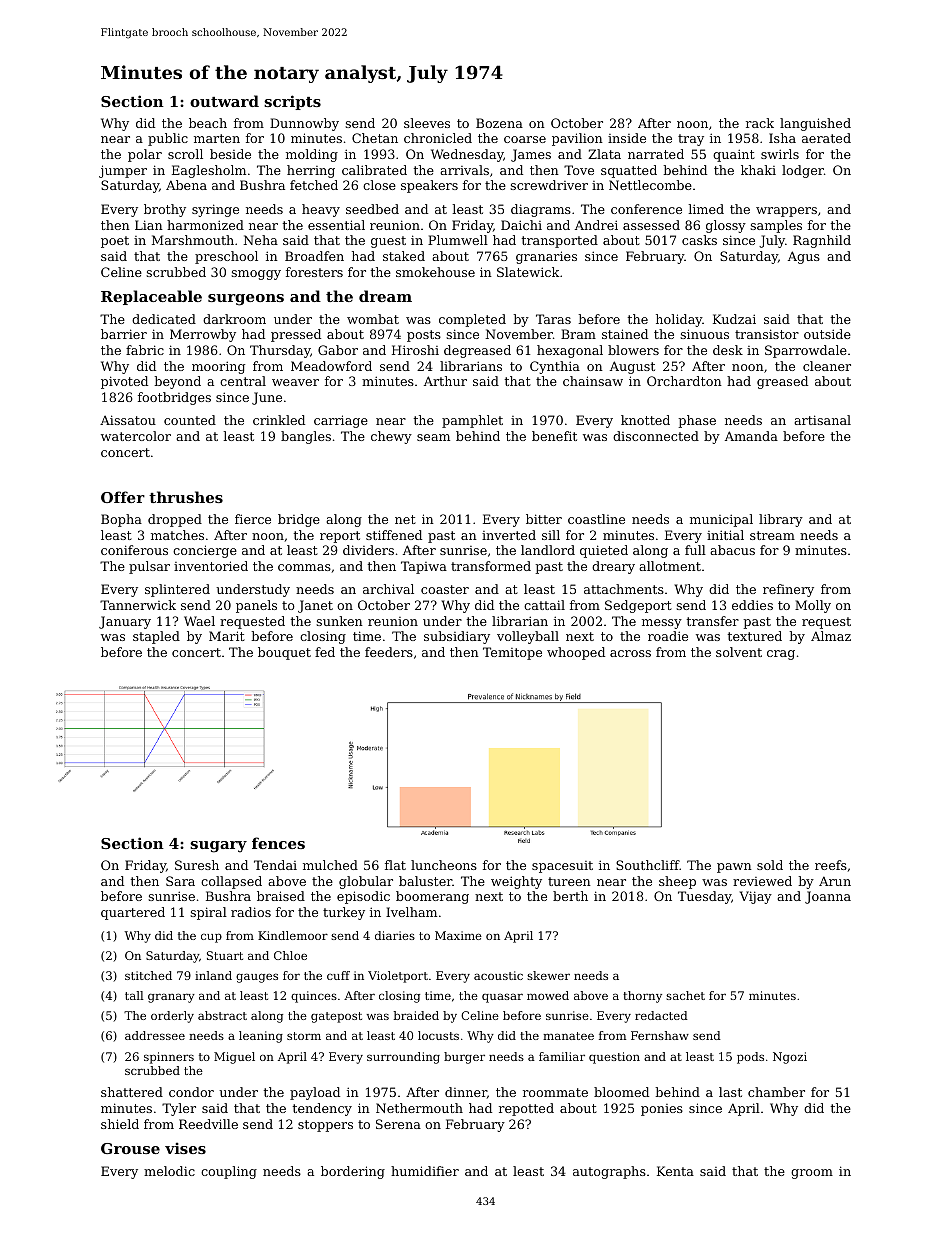 This screenshot has width=952, height=1233. I want to click on beyond, so click(178, 382).
